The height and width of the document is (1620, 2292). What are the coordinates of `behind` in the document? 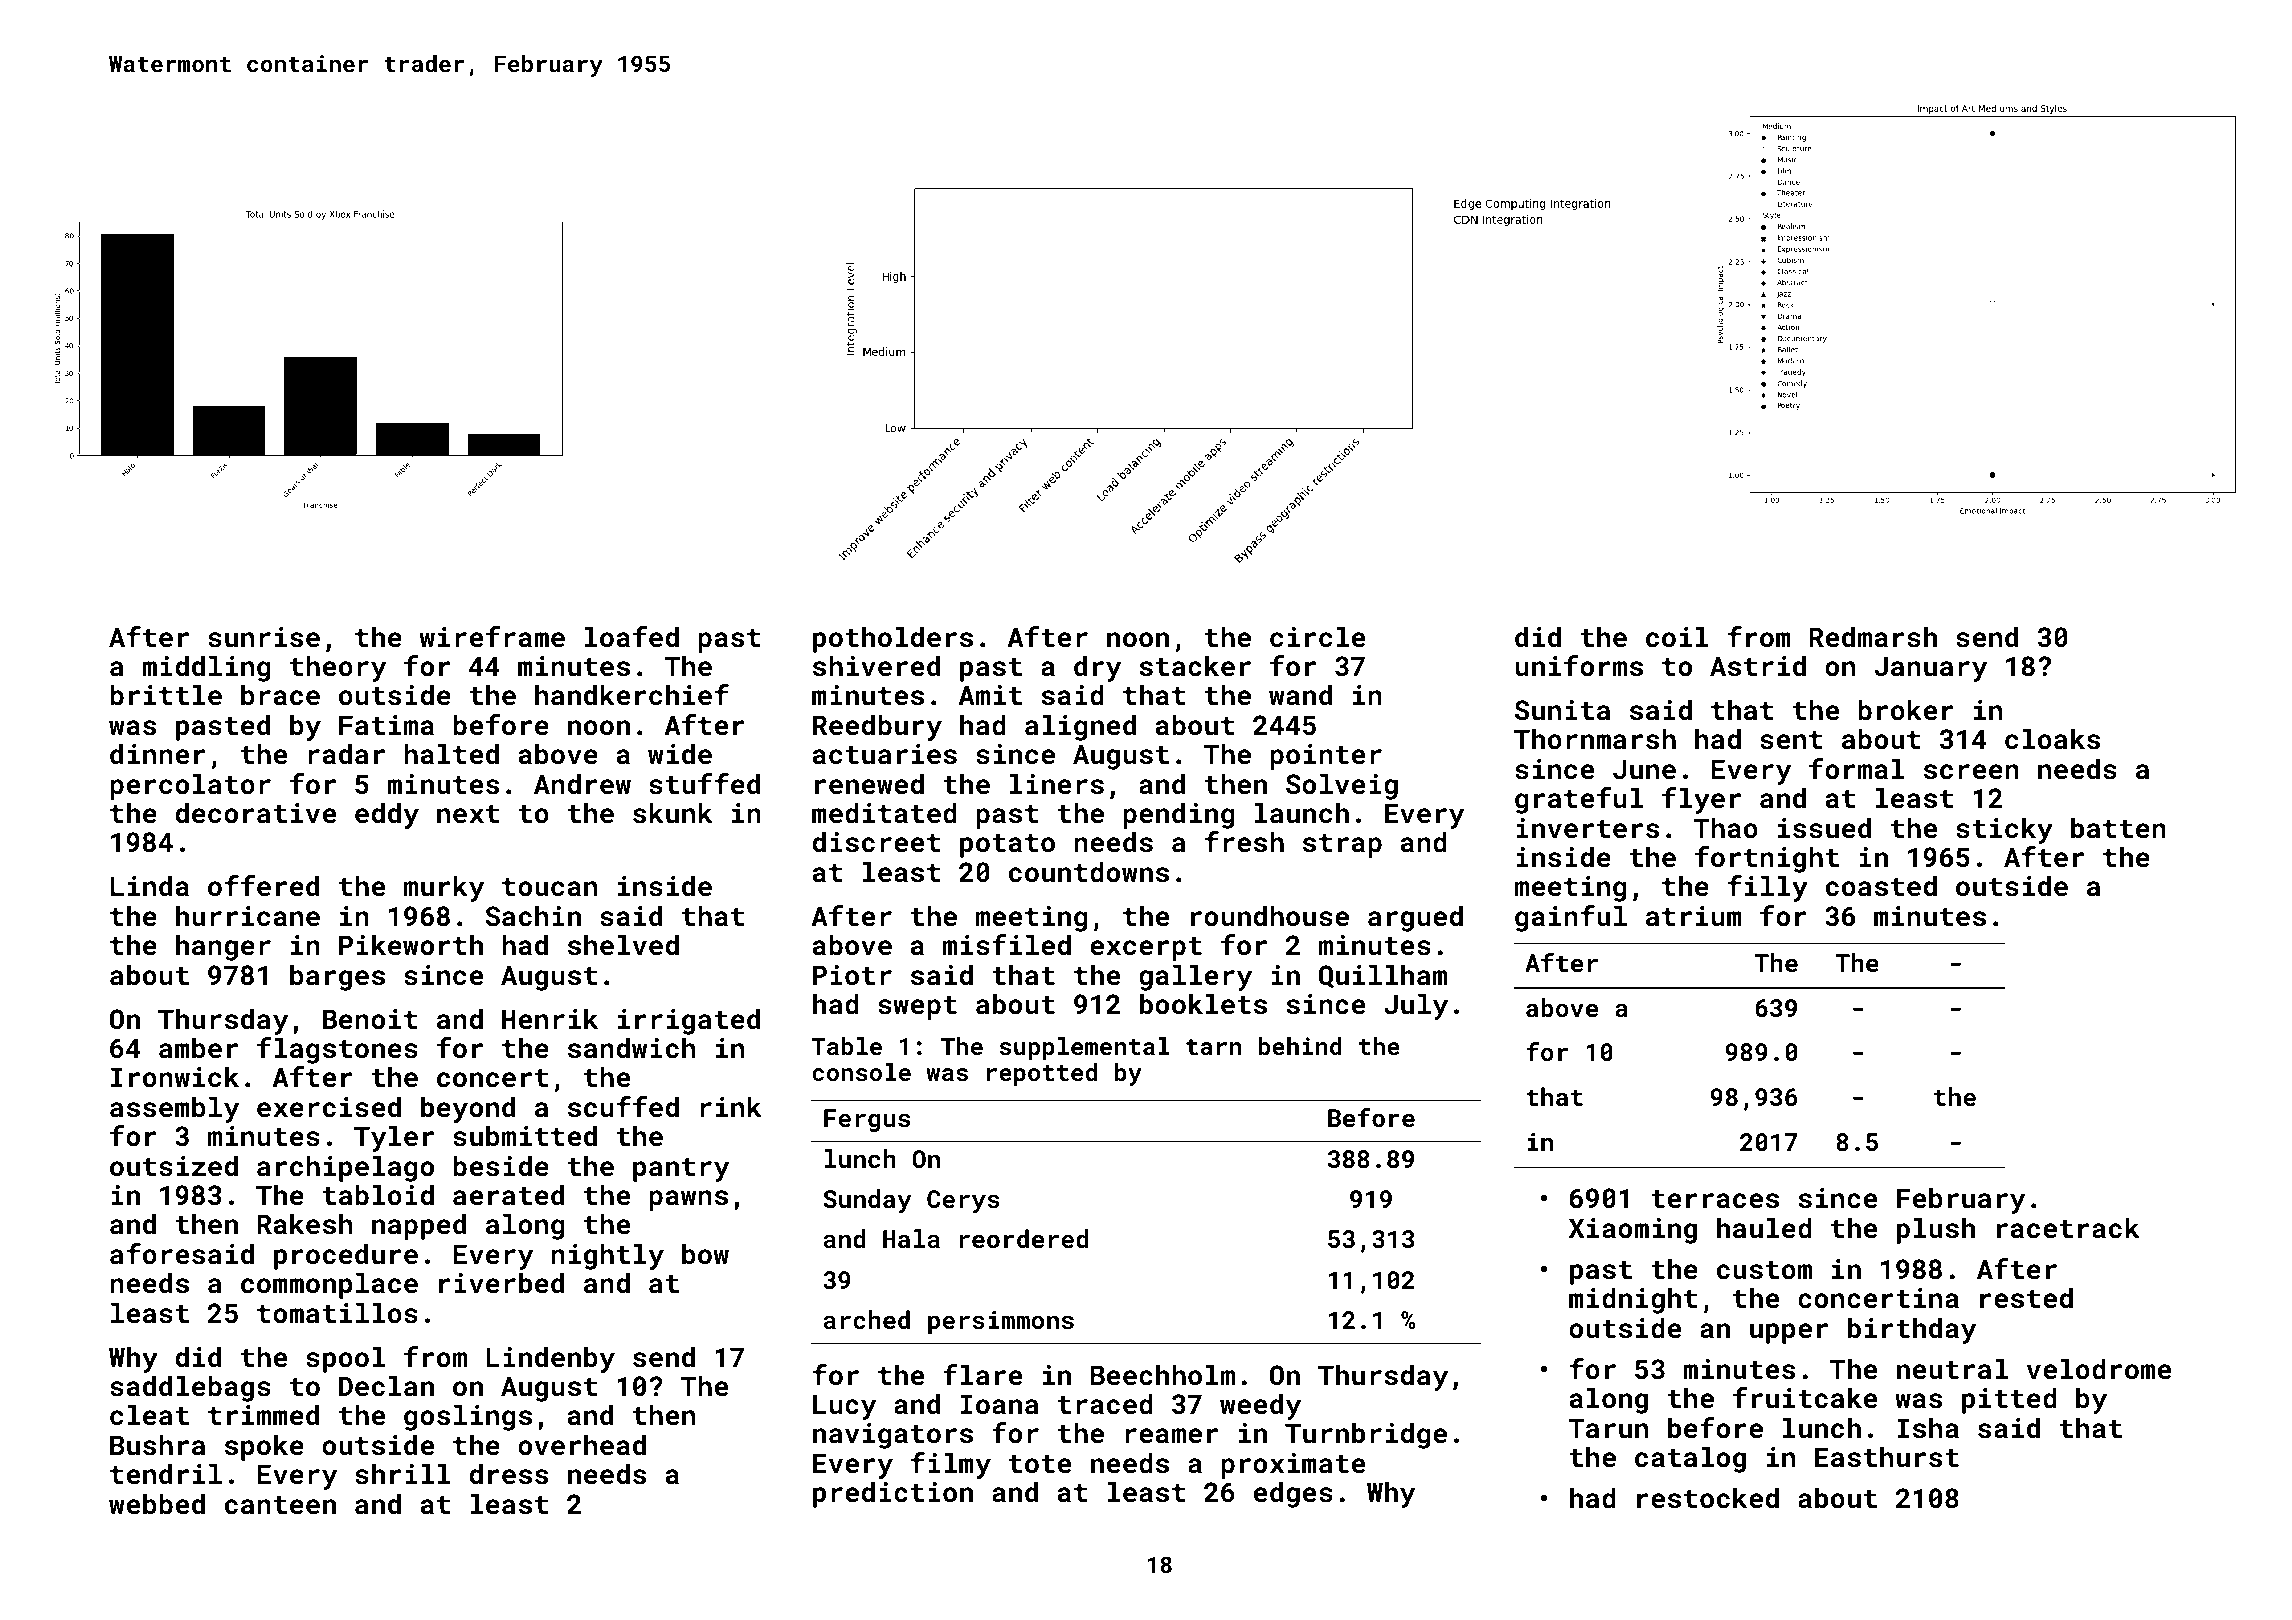 It's located at (1300, 1046).
